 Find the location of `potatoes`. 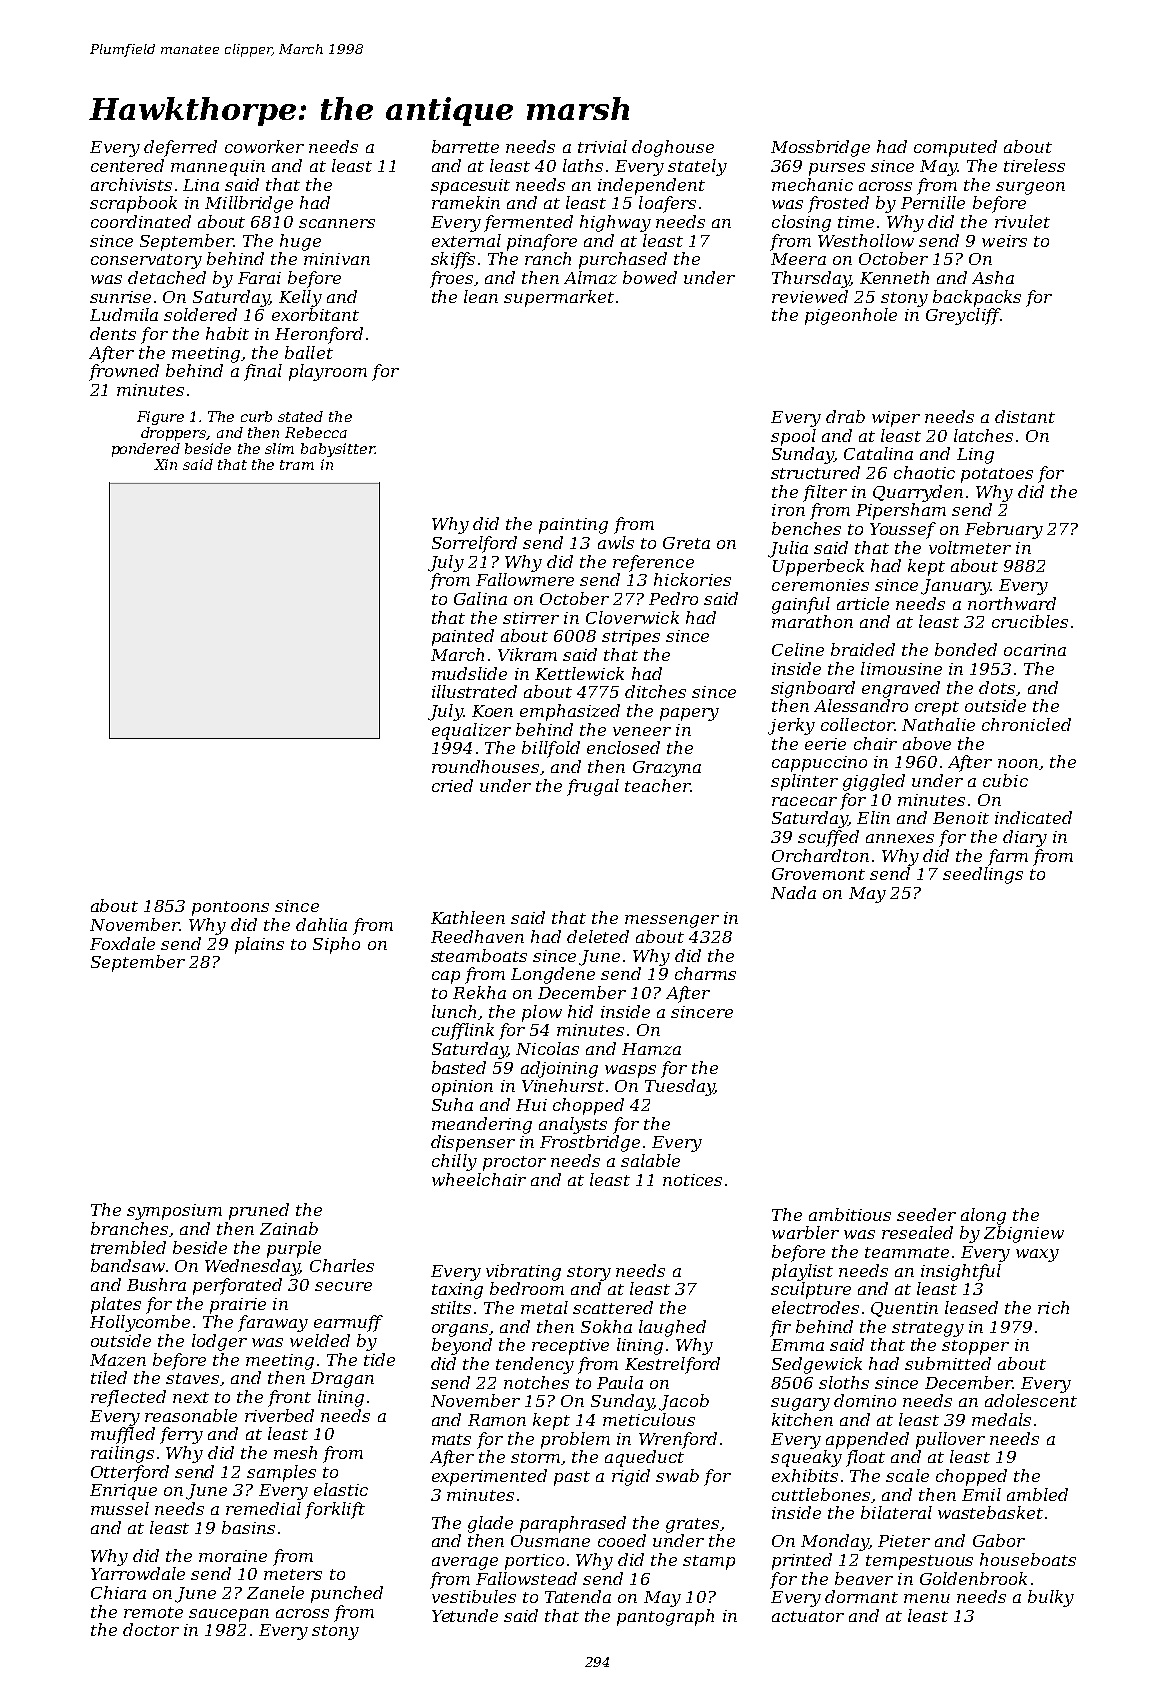

potatoes is located at coordinates (997, 475).
